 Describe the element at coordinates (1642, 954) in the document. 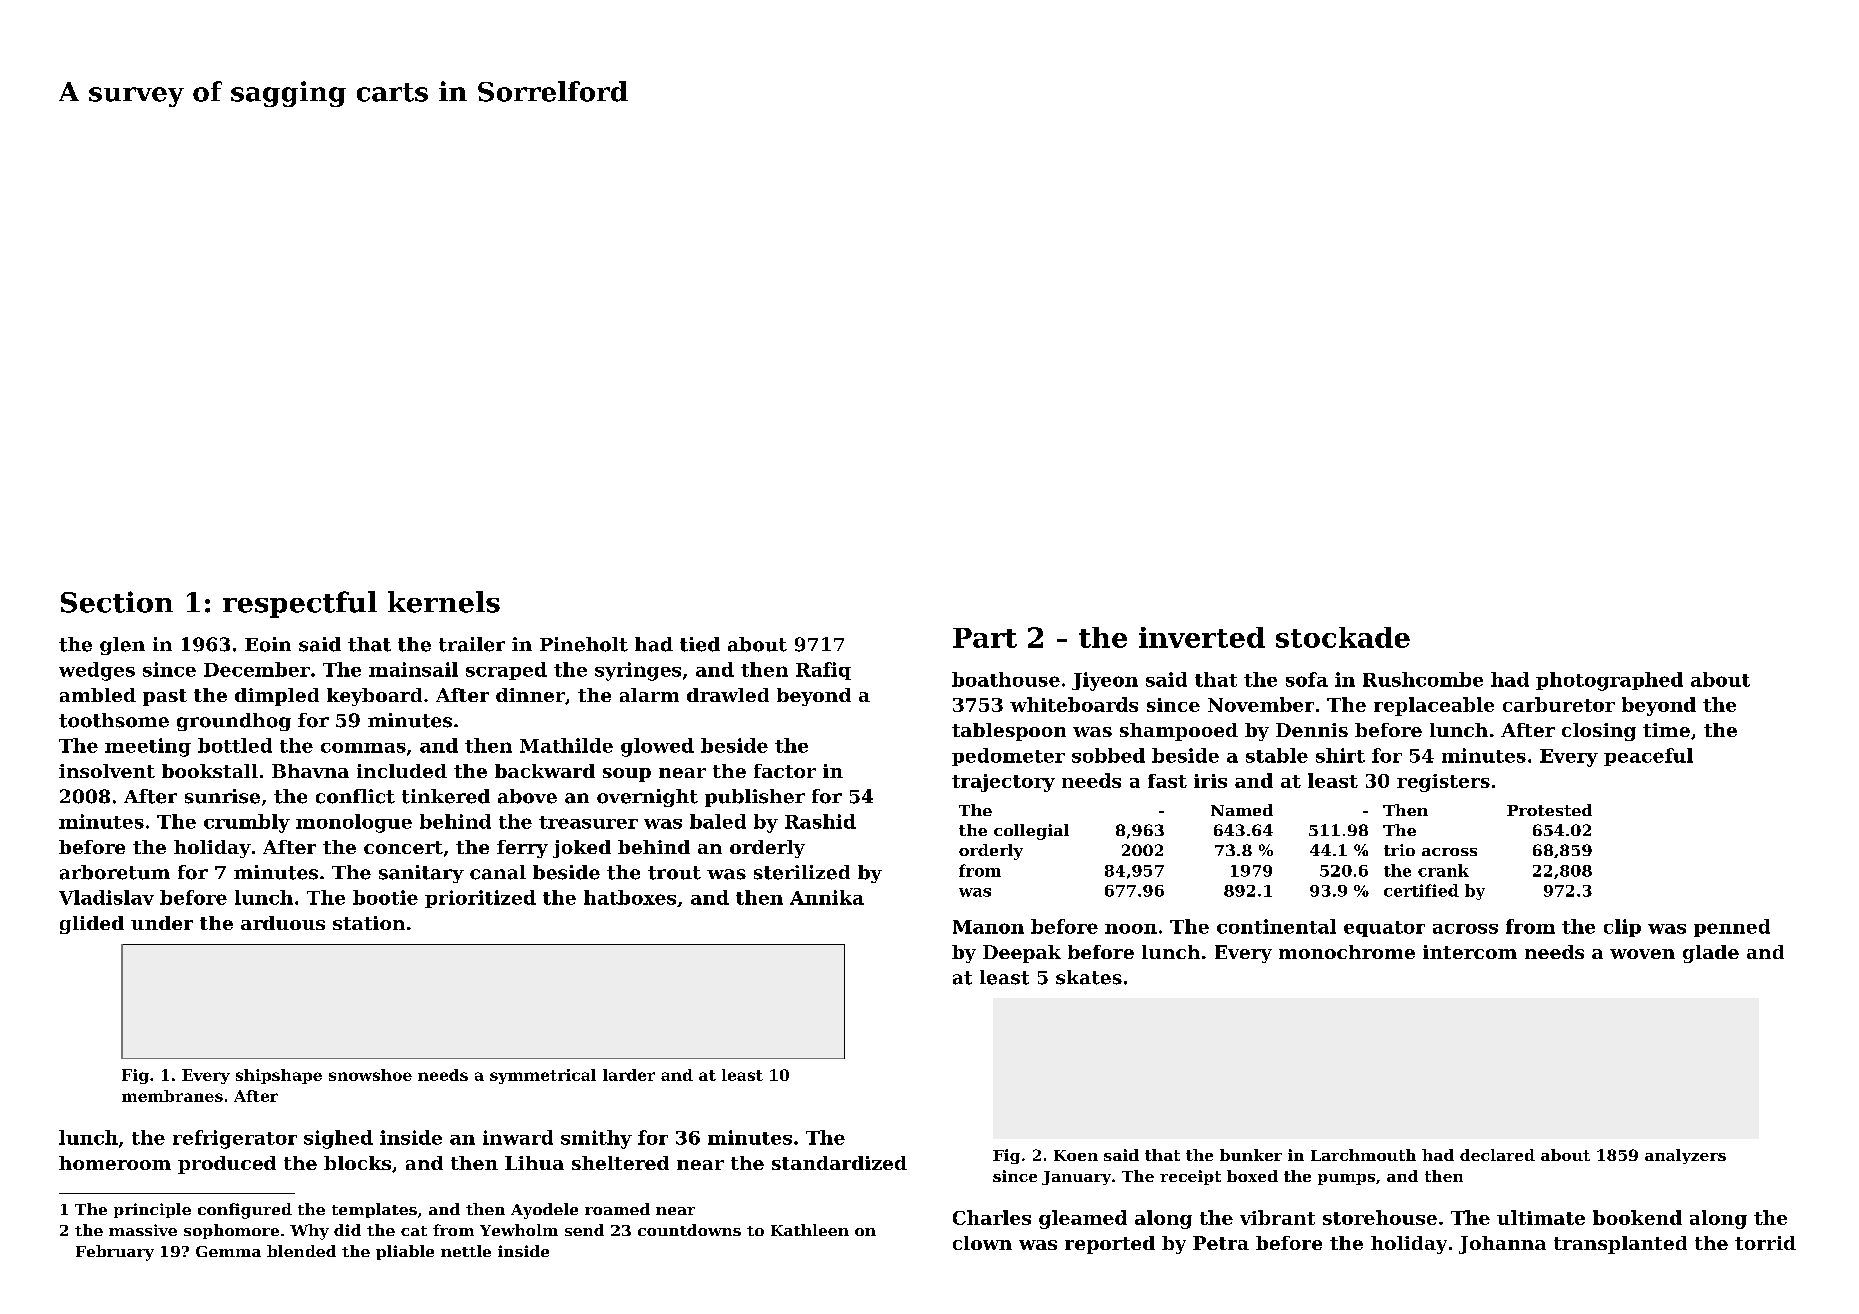

I see `woven` at that location.
